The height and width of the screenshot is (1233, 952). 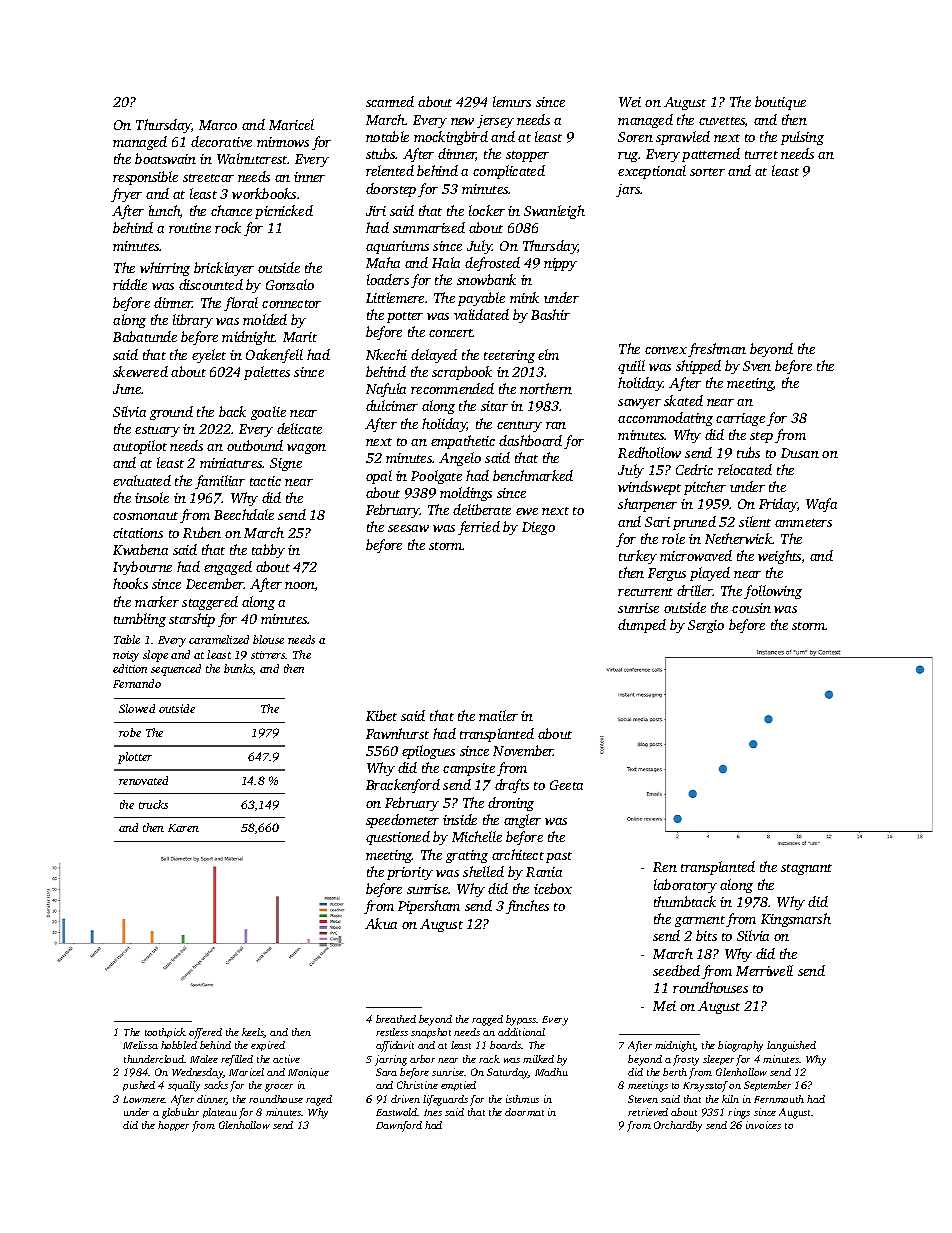 I want to click on evaluated, so click(x=142, y=480).
